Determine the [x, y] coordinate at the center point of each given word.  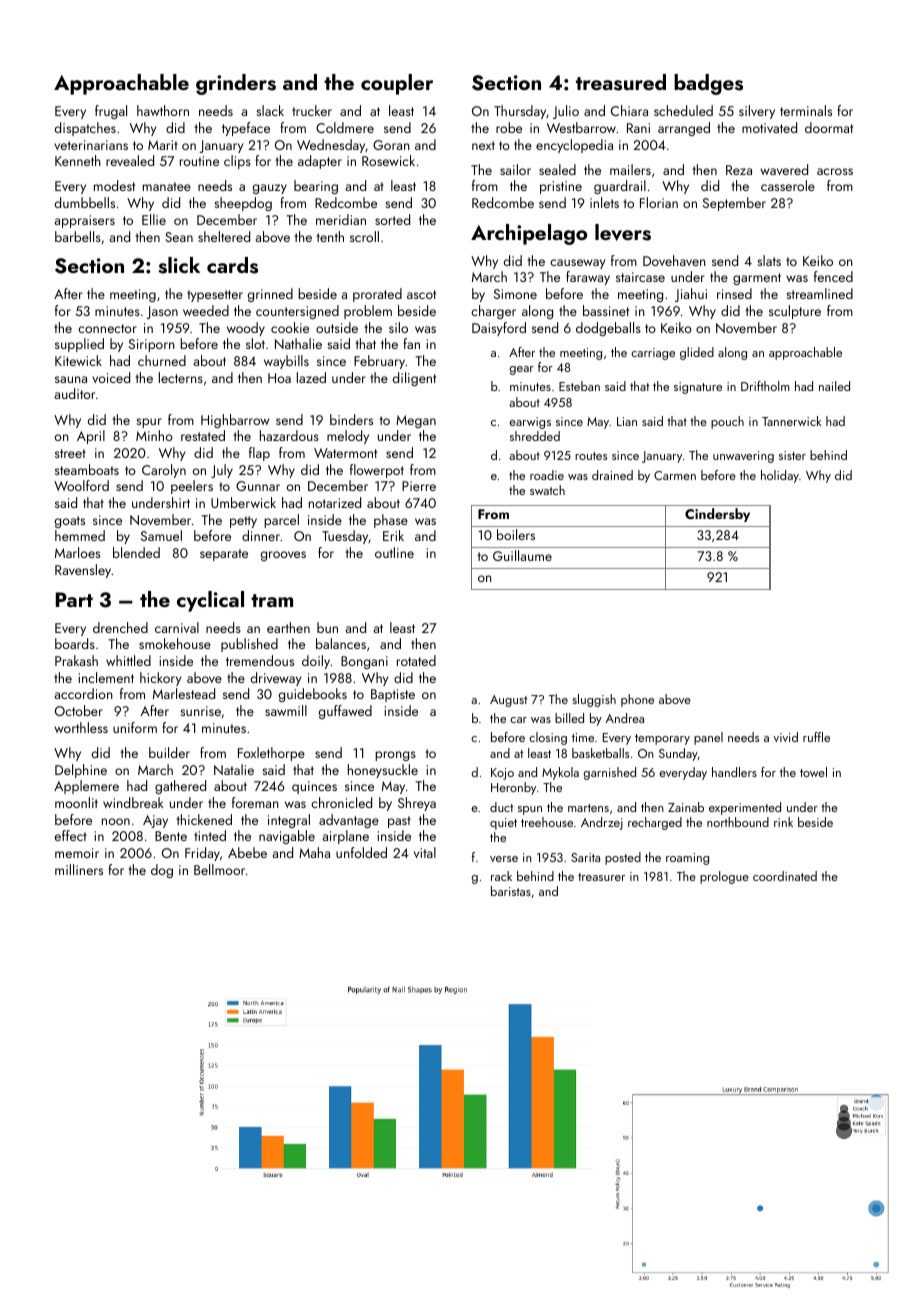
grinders [236, 84]
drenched [120, 627]
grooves [283, 556]
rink [783, 822]
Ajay [155, 821]
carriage [653, 354]
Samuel [161, 535]
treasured [621, 82]
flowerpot [377, 471]
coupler [397, 84]
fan [411, 343]
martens [588, 808]
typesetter [215, 296]
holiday [780, 476]
